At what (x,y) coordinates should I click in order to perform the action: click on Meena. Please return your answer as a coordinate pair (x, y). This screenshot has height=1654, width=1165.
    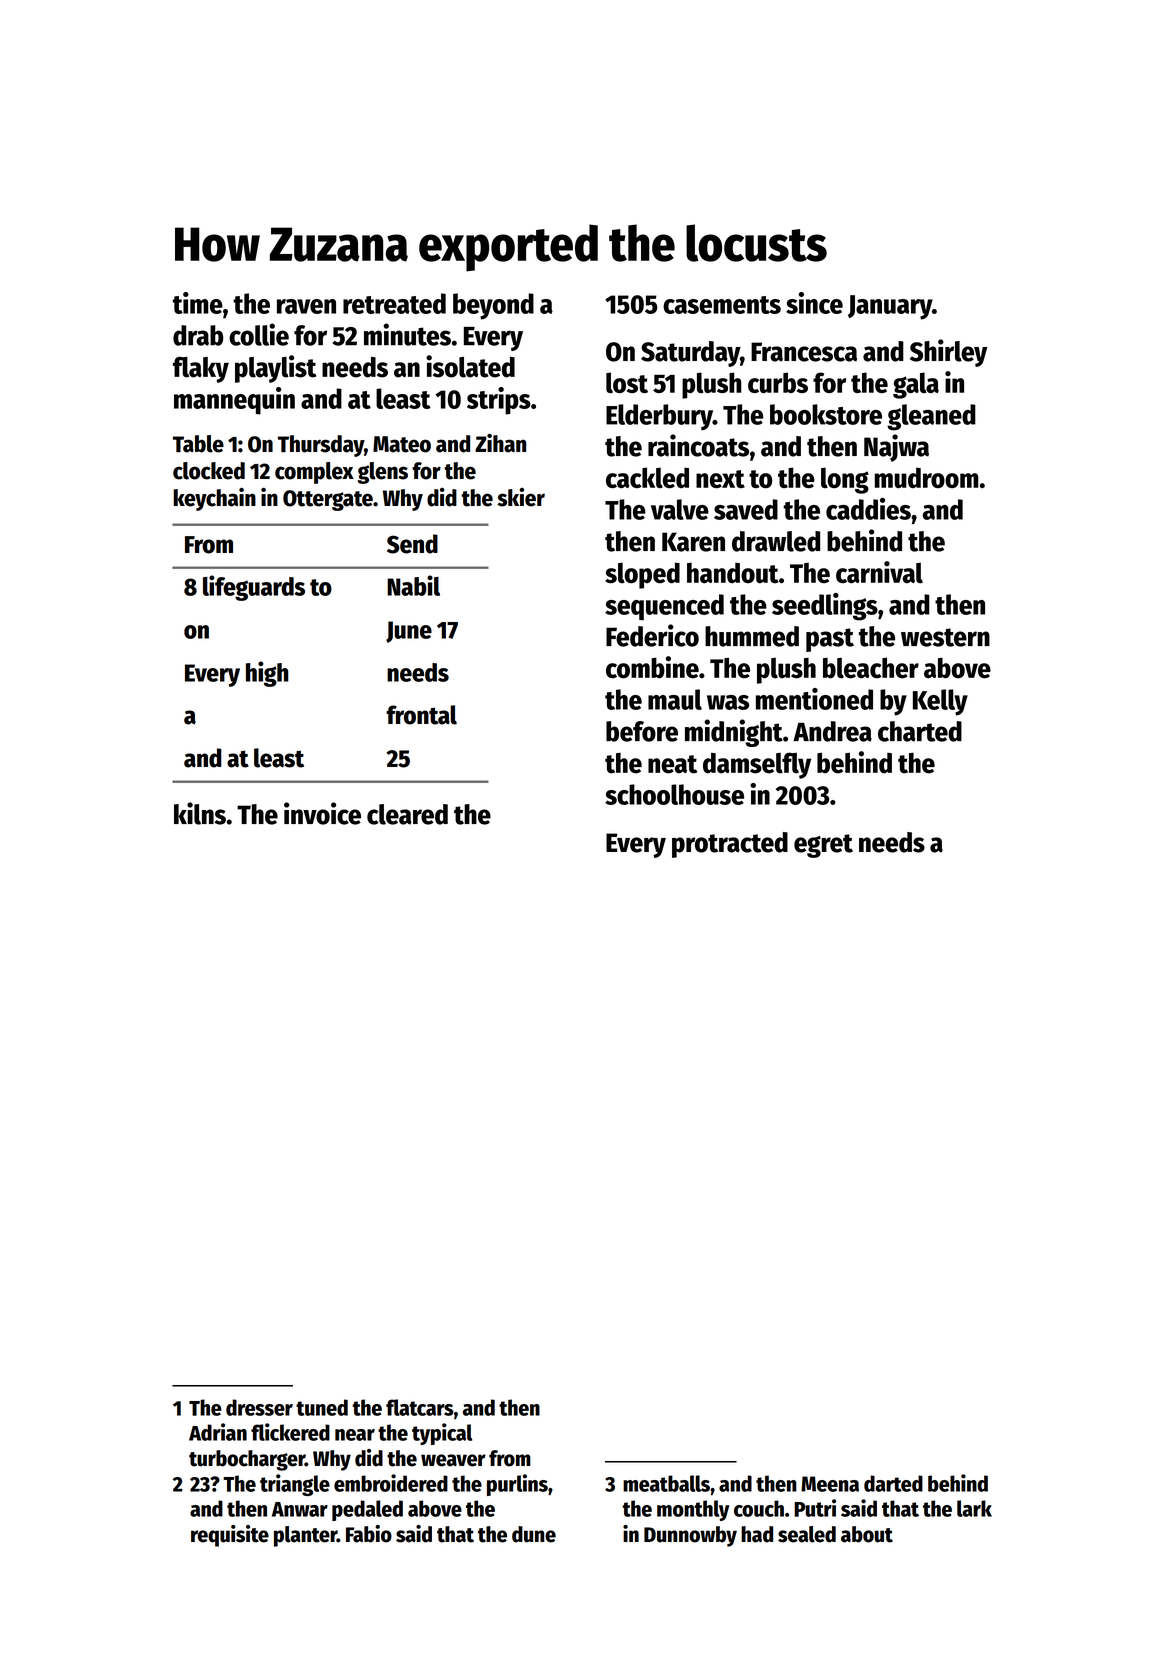
    Looking at the image, I should click on (830, 1484).
